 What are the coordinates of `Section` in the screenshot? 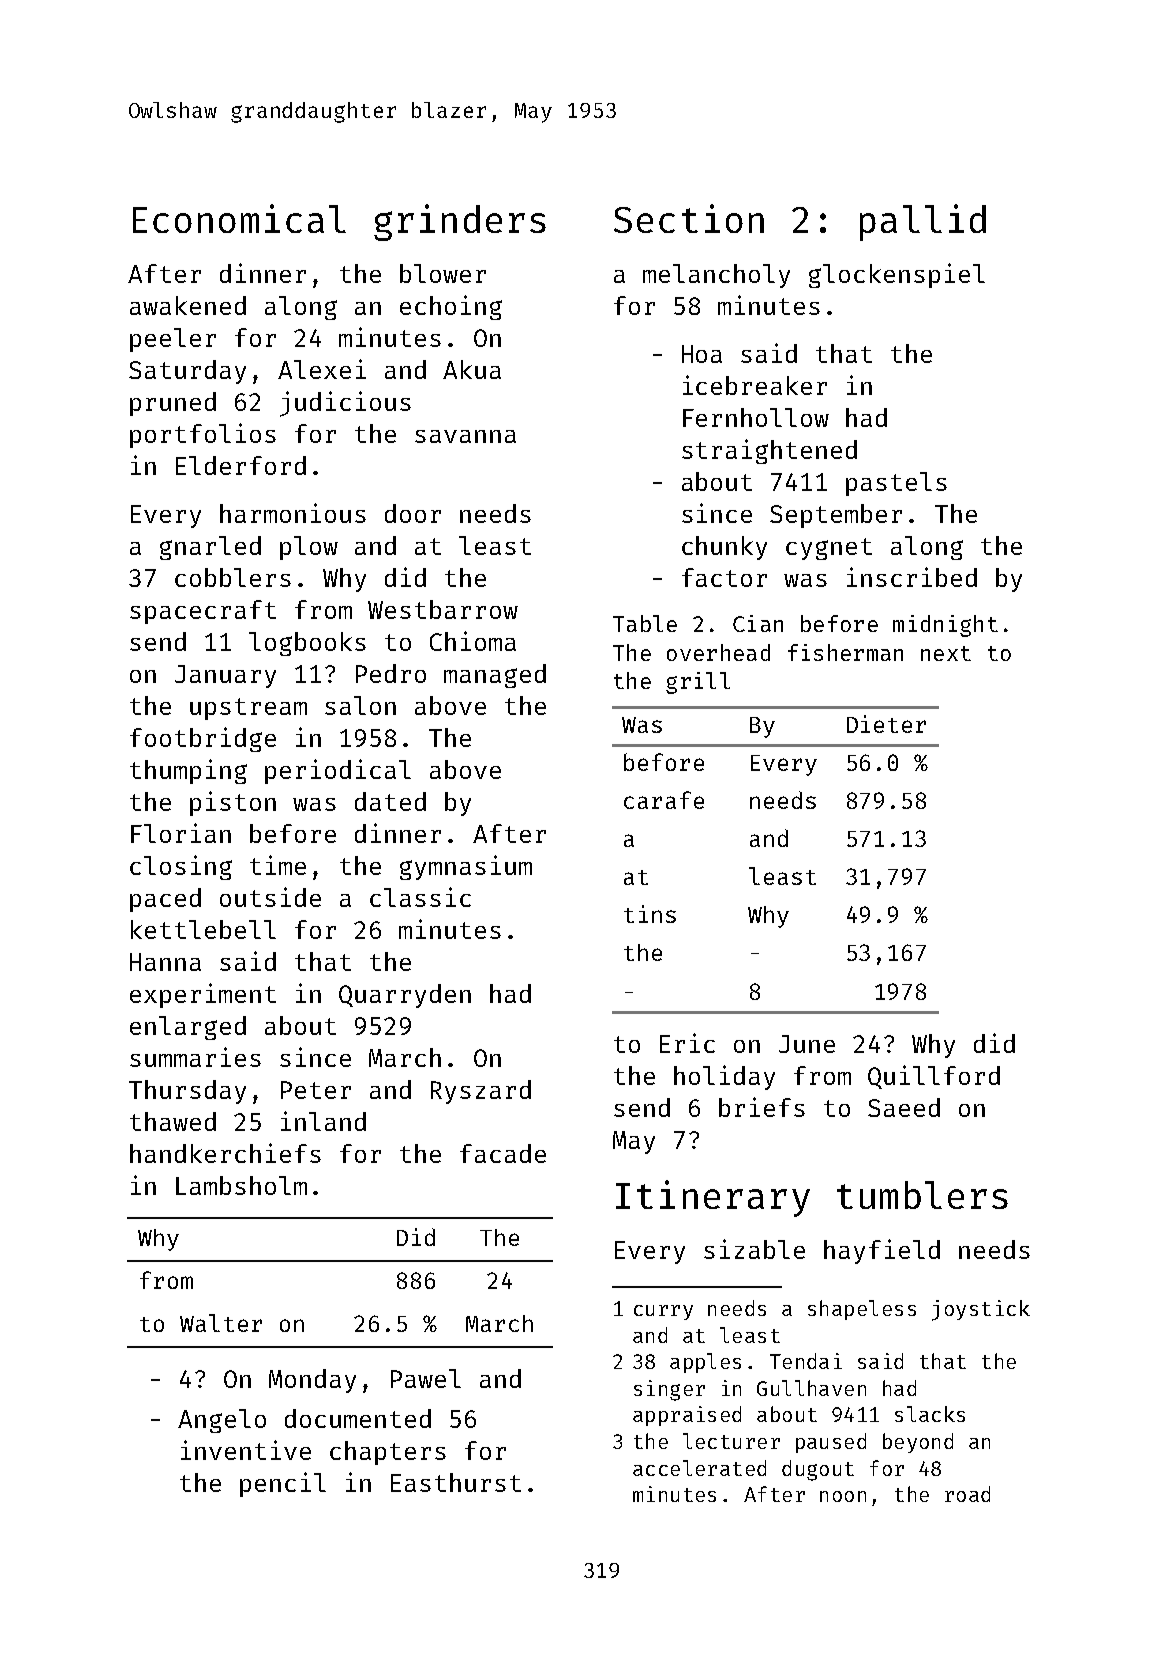 It's located at (689, 218).
